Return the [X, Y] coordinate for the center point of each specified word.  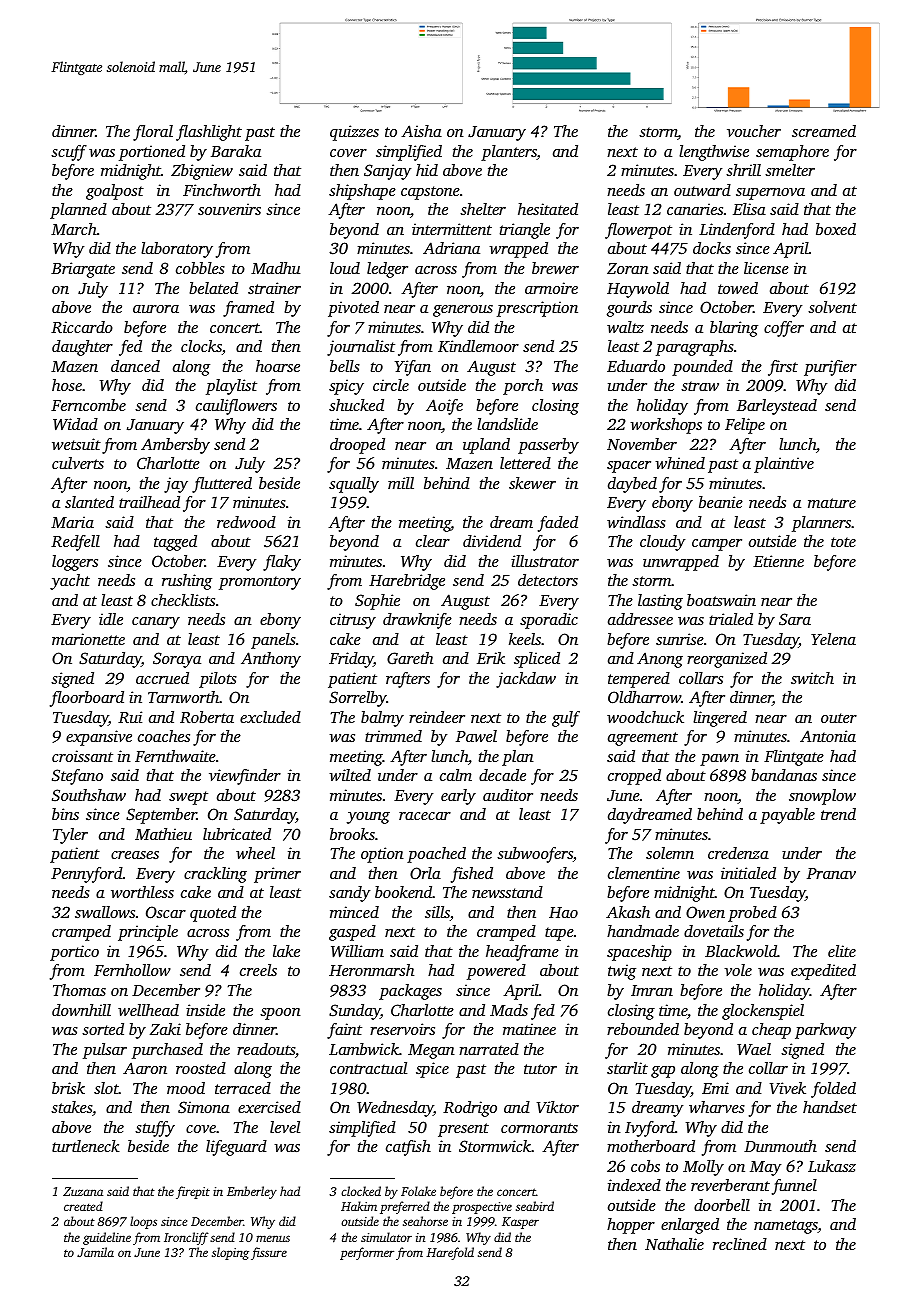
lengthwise [714, 153]
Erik [491, 658]
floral [153, 133]
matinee [529, 1029]
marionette [88, 639]
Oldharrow [644, 697]
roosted [201, 1068]
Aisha [421, 131]
